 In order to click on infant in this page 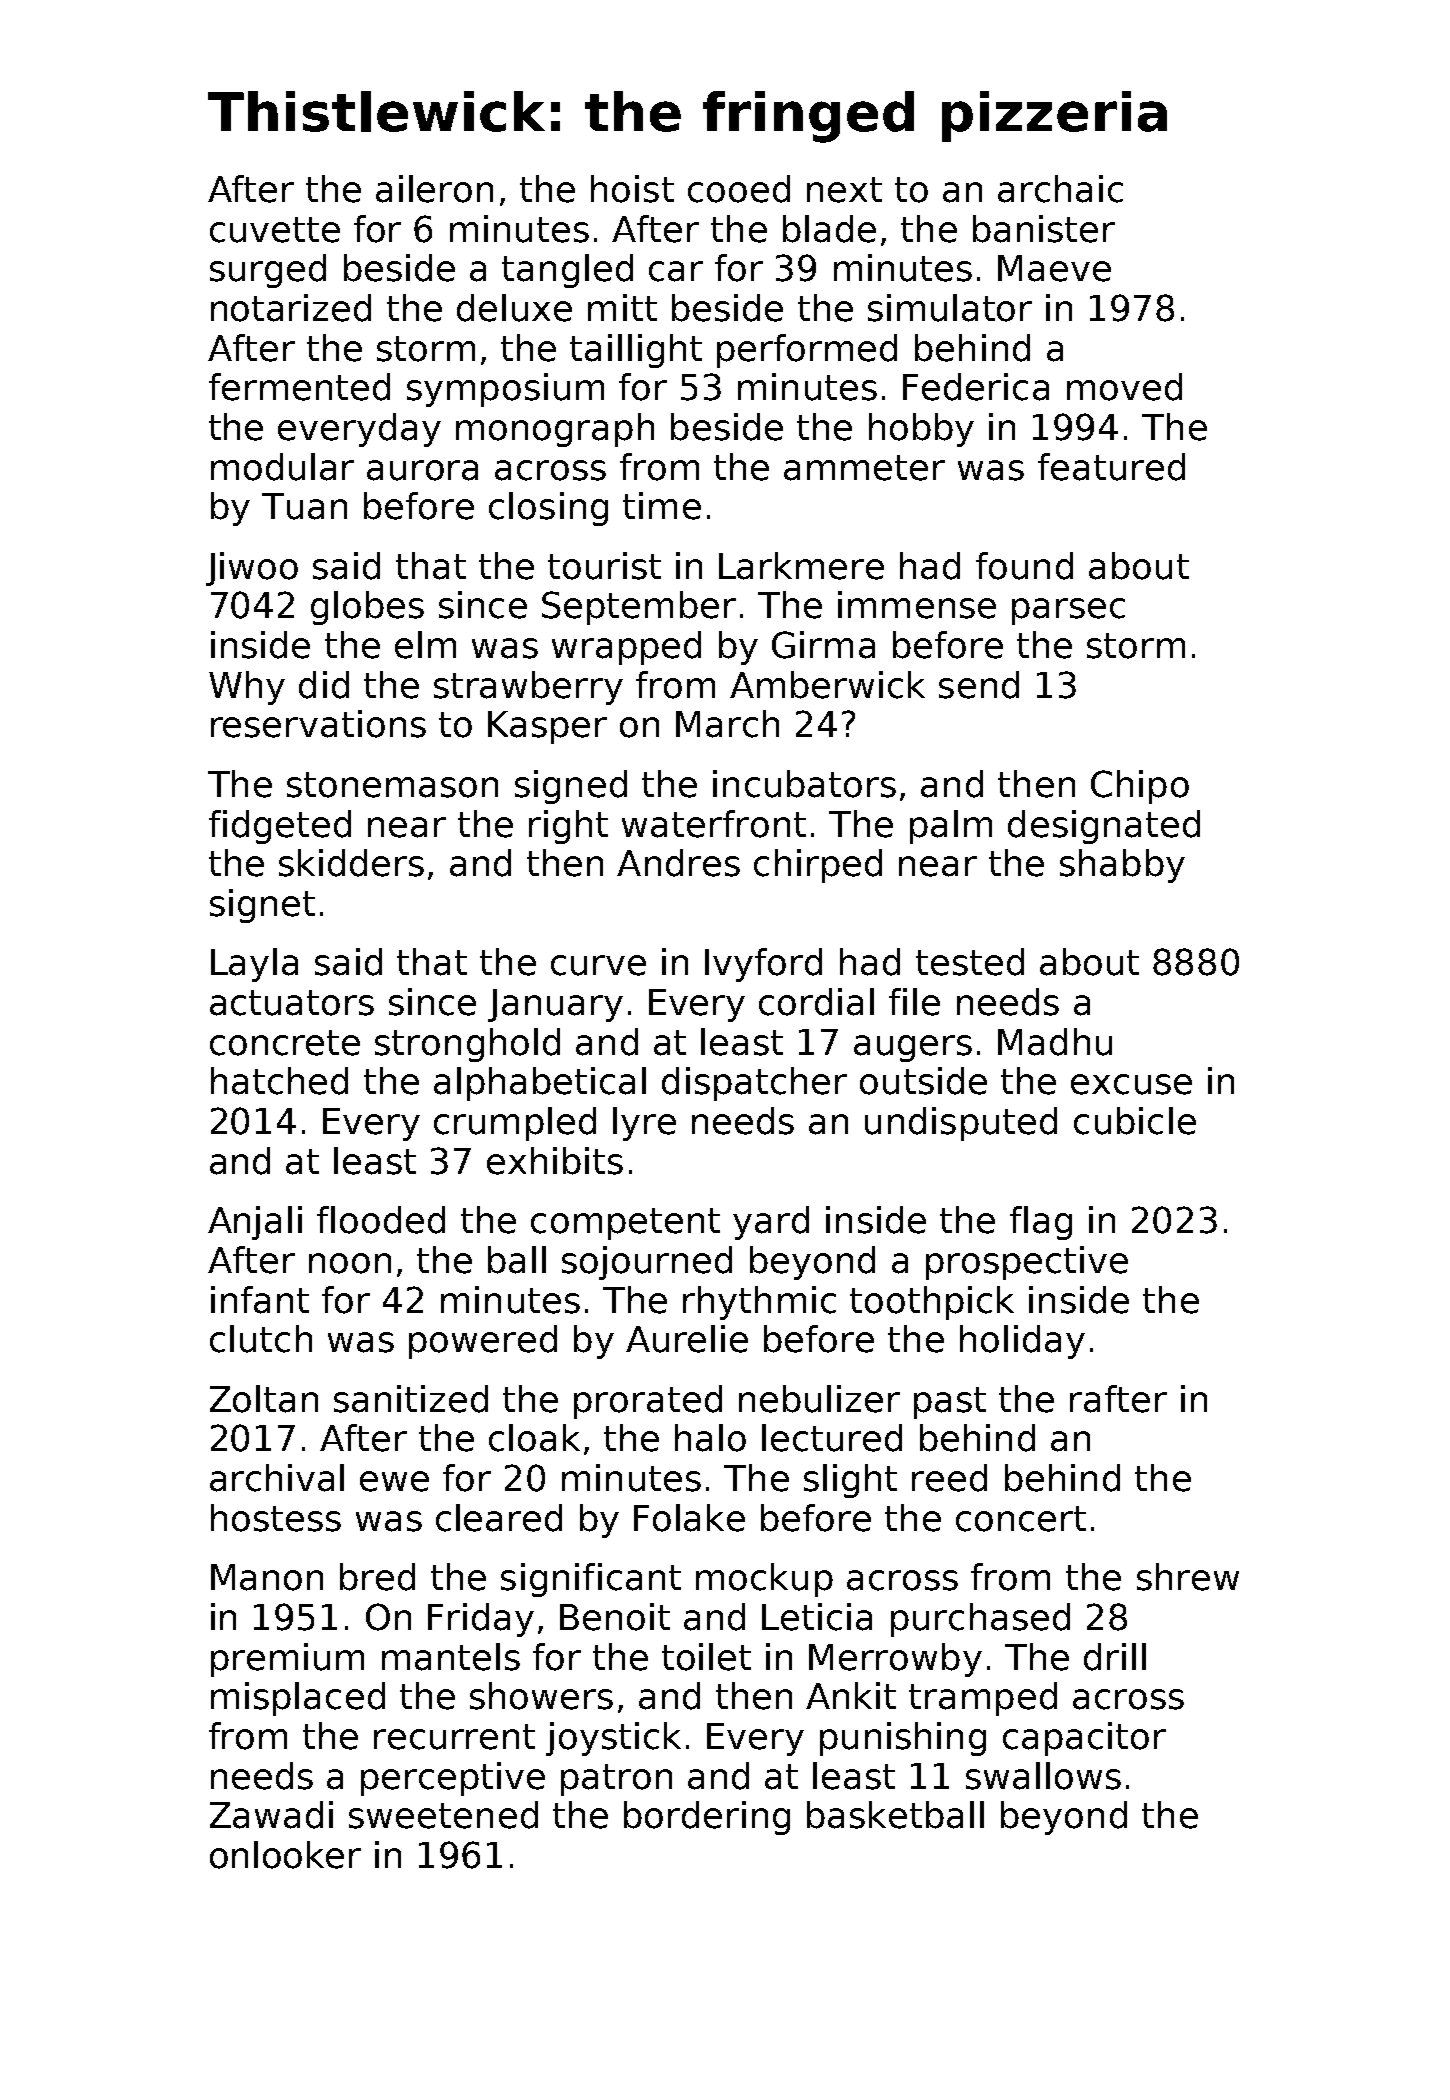, I will do `click(260, 1300)`.
